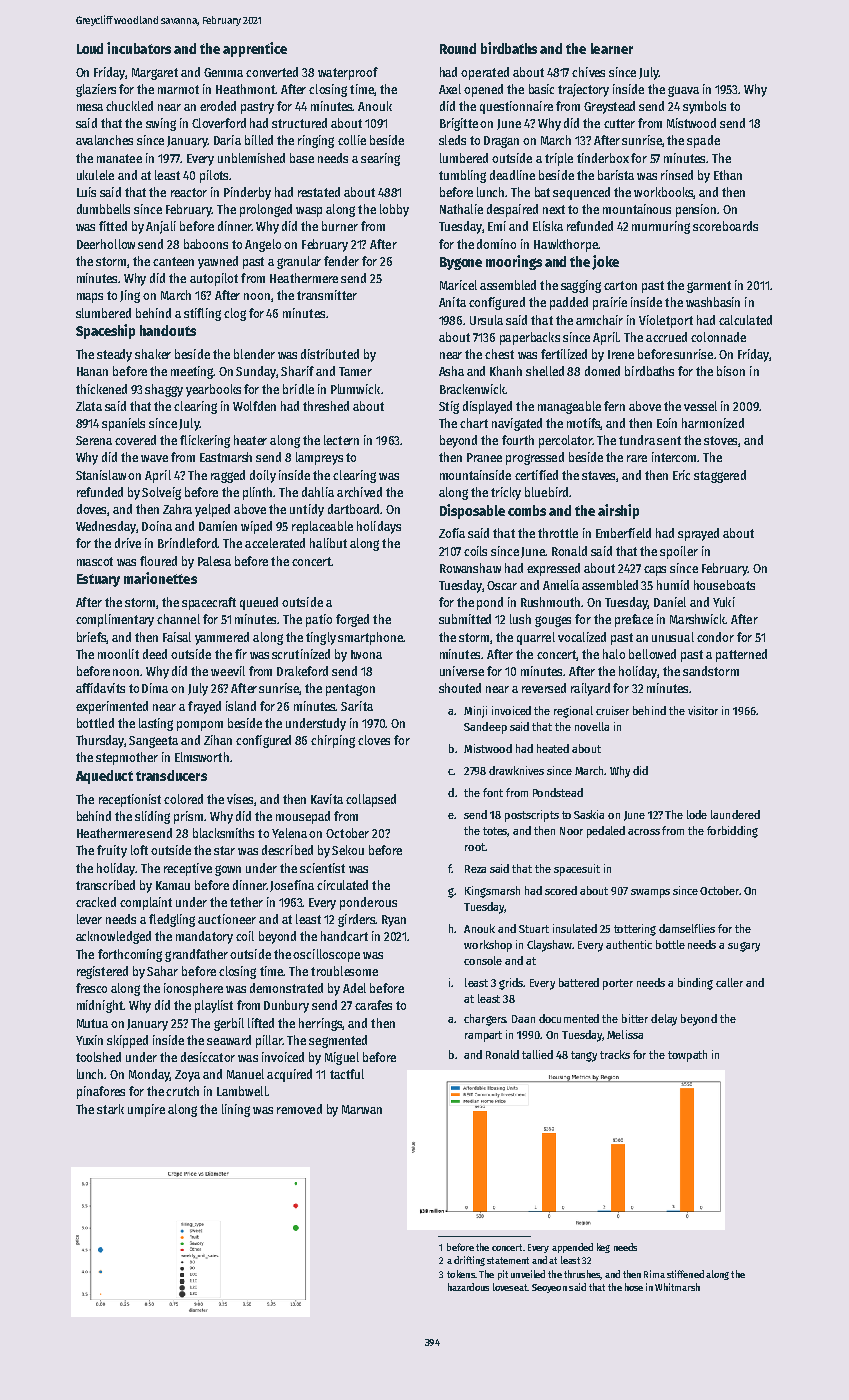 The height and width of the screenshot is (1400, 849). What do you see at coordinates (146, 1110) in the screenshot?
I see `umpire` at bounding box center [146, 1110].
